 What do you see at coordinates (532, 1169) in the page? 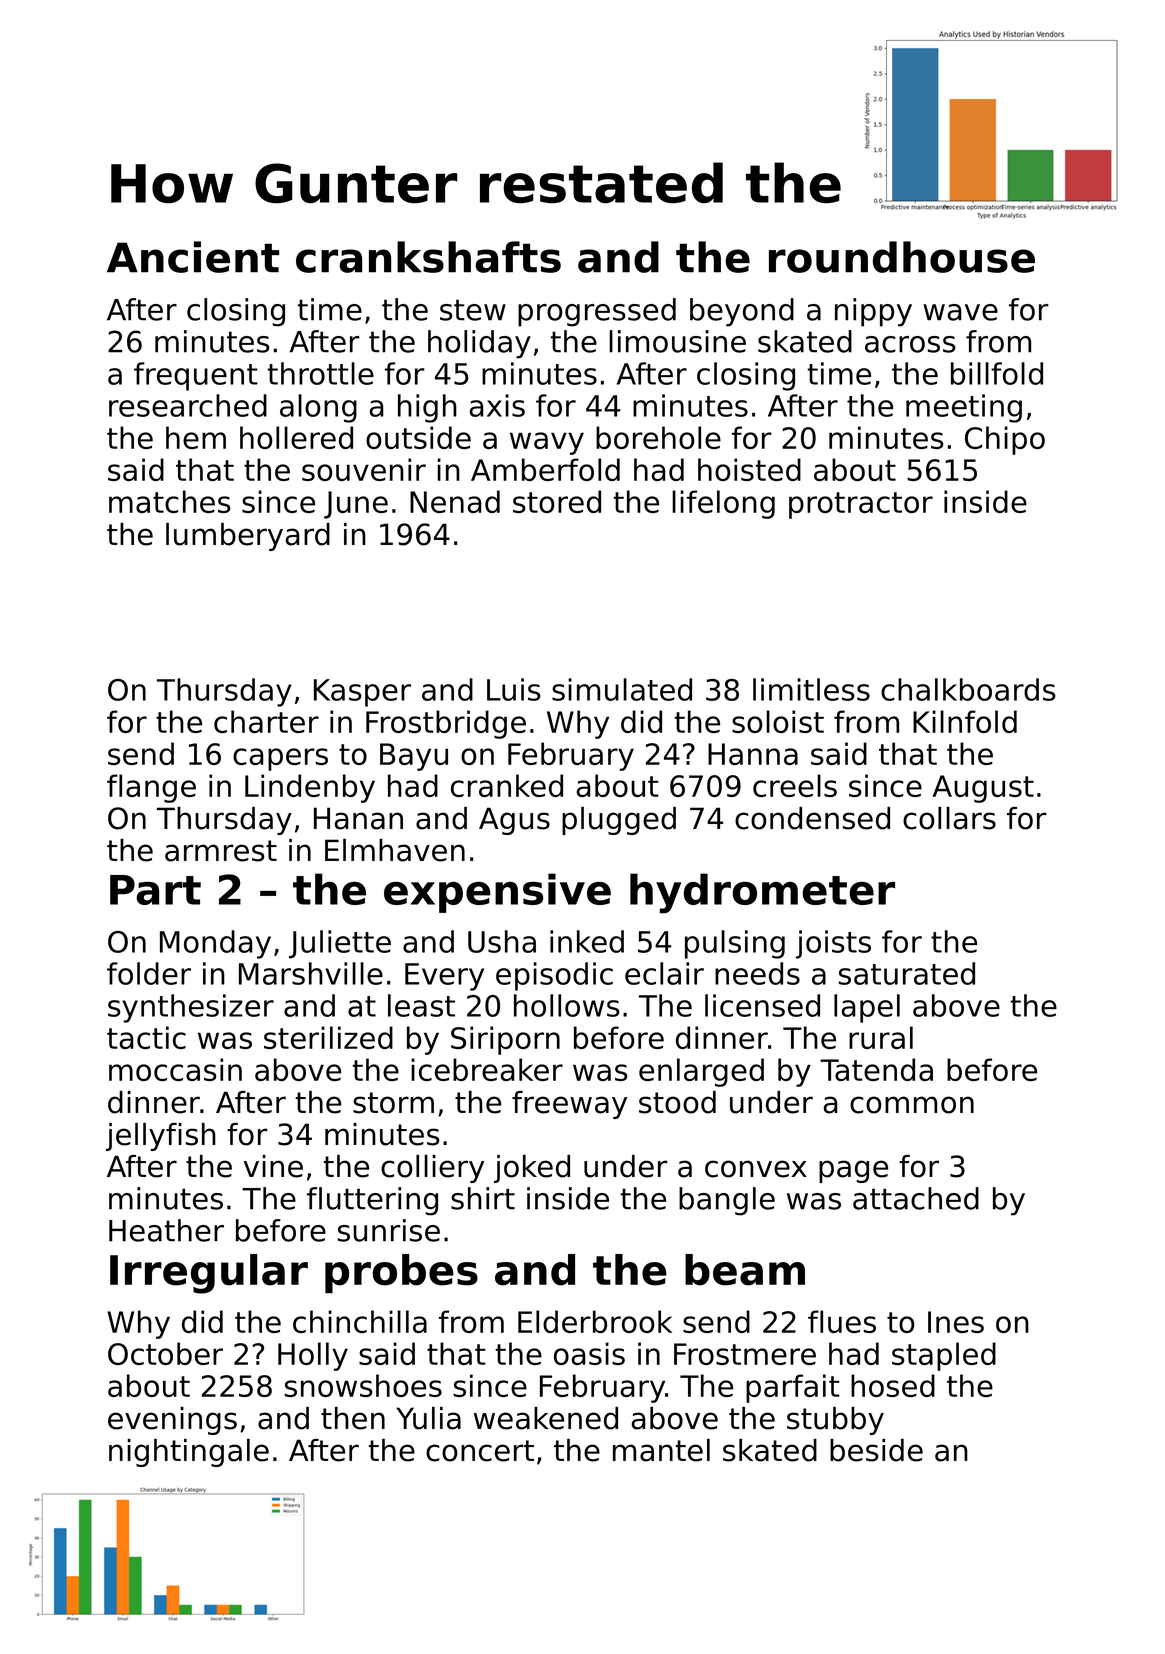
I see `joked` at bounding box center [532, 1169].
